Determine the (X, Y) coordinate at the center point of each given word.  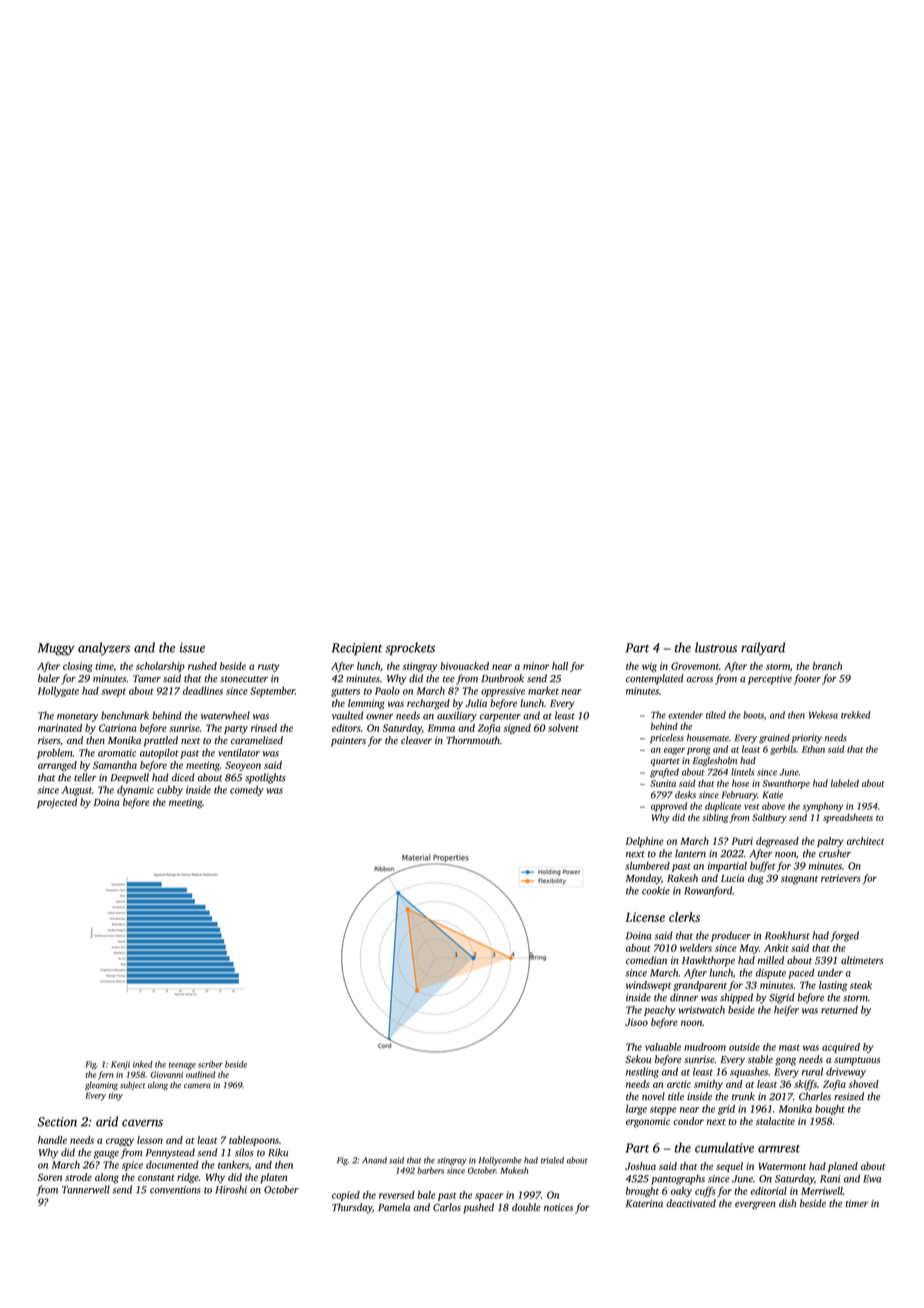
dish (787, 1203)
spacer (489, 1197)
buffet (762, 866)
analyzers (104, 649)
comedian (646, 960)
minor (536, 666)
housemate (708, 738)
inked (143, 1064)
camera (197, 1086)
